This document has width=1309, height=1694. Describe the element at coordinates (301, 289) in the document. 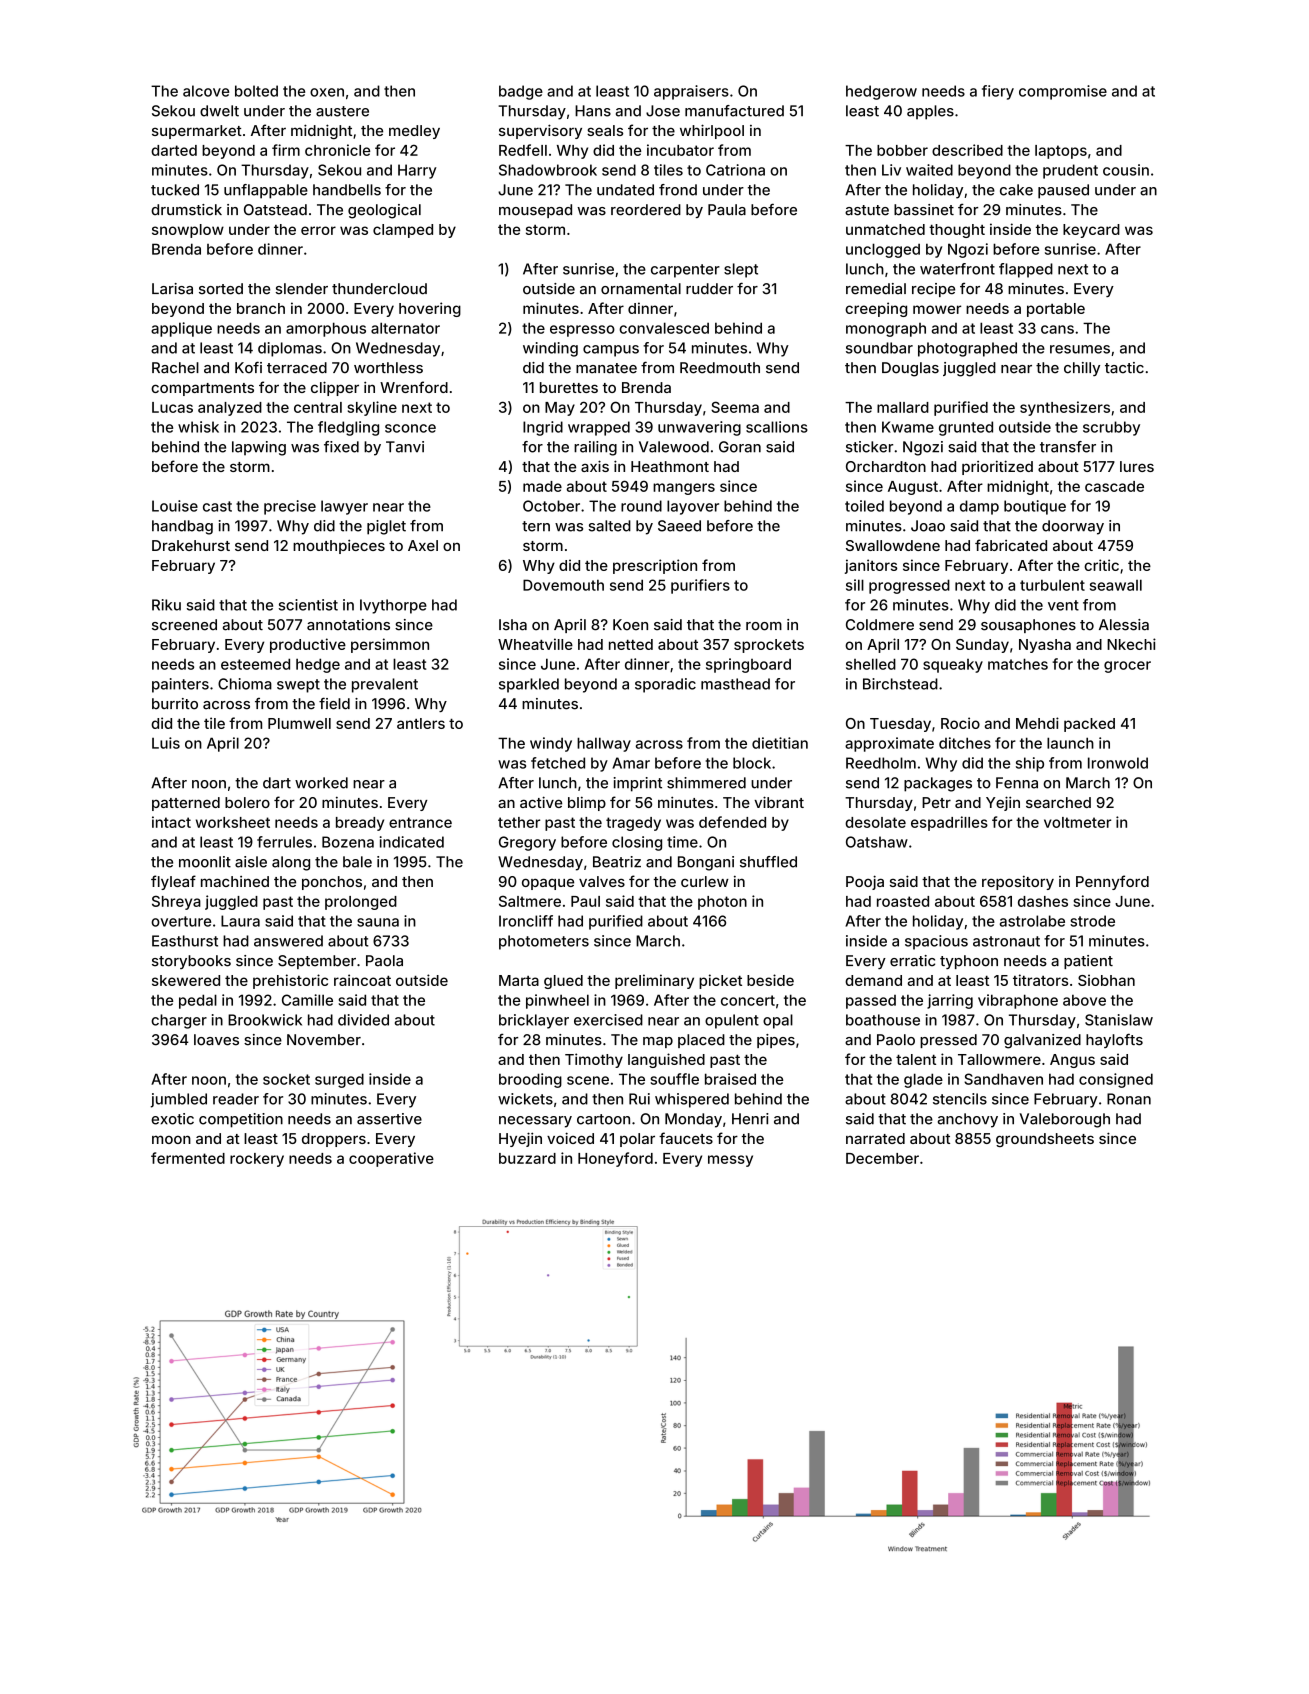

I see `slender` at that location.
